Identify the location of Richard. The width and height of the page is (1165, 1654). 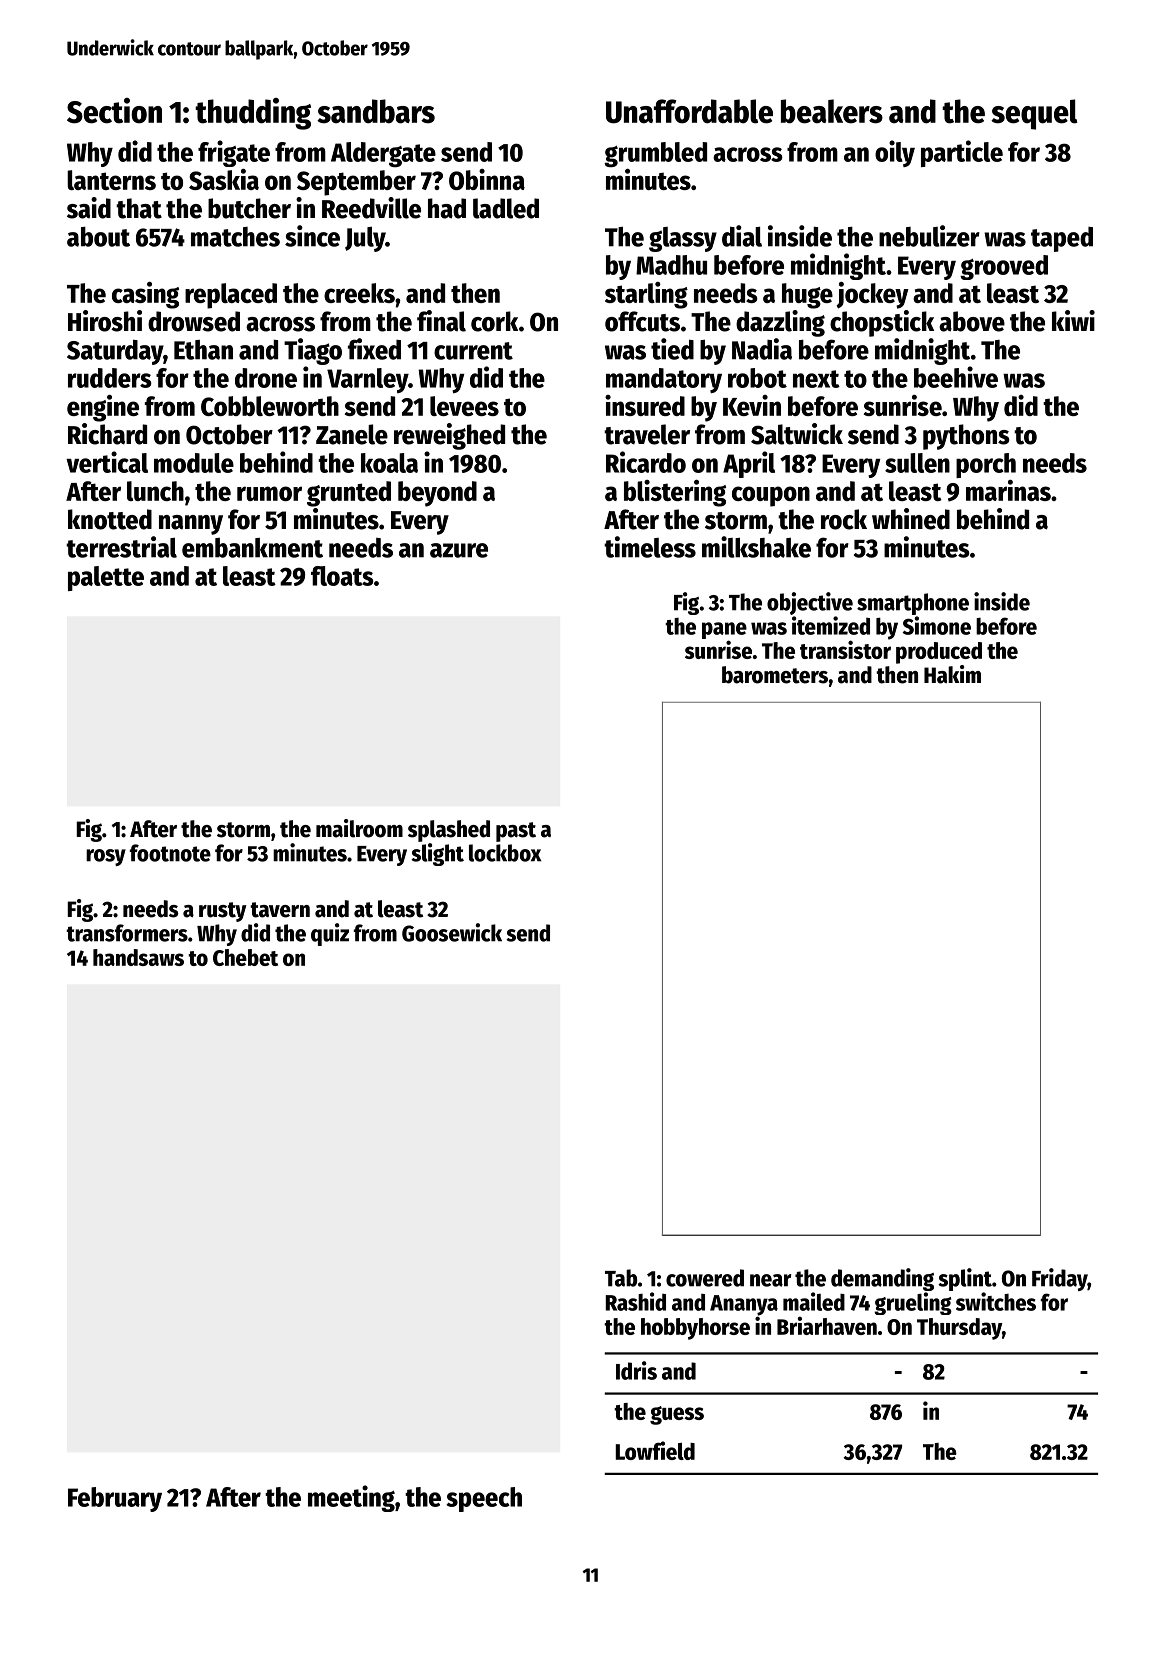
(107, 434).
